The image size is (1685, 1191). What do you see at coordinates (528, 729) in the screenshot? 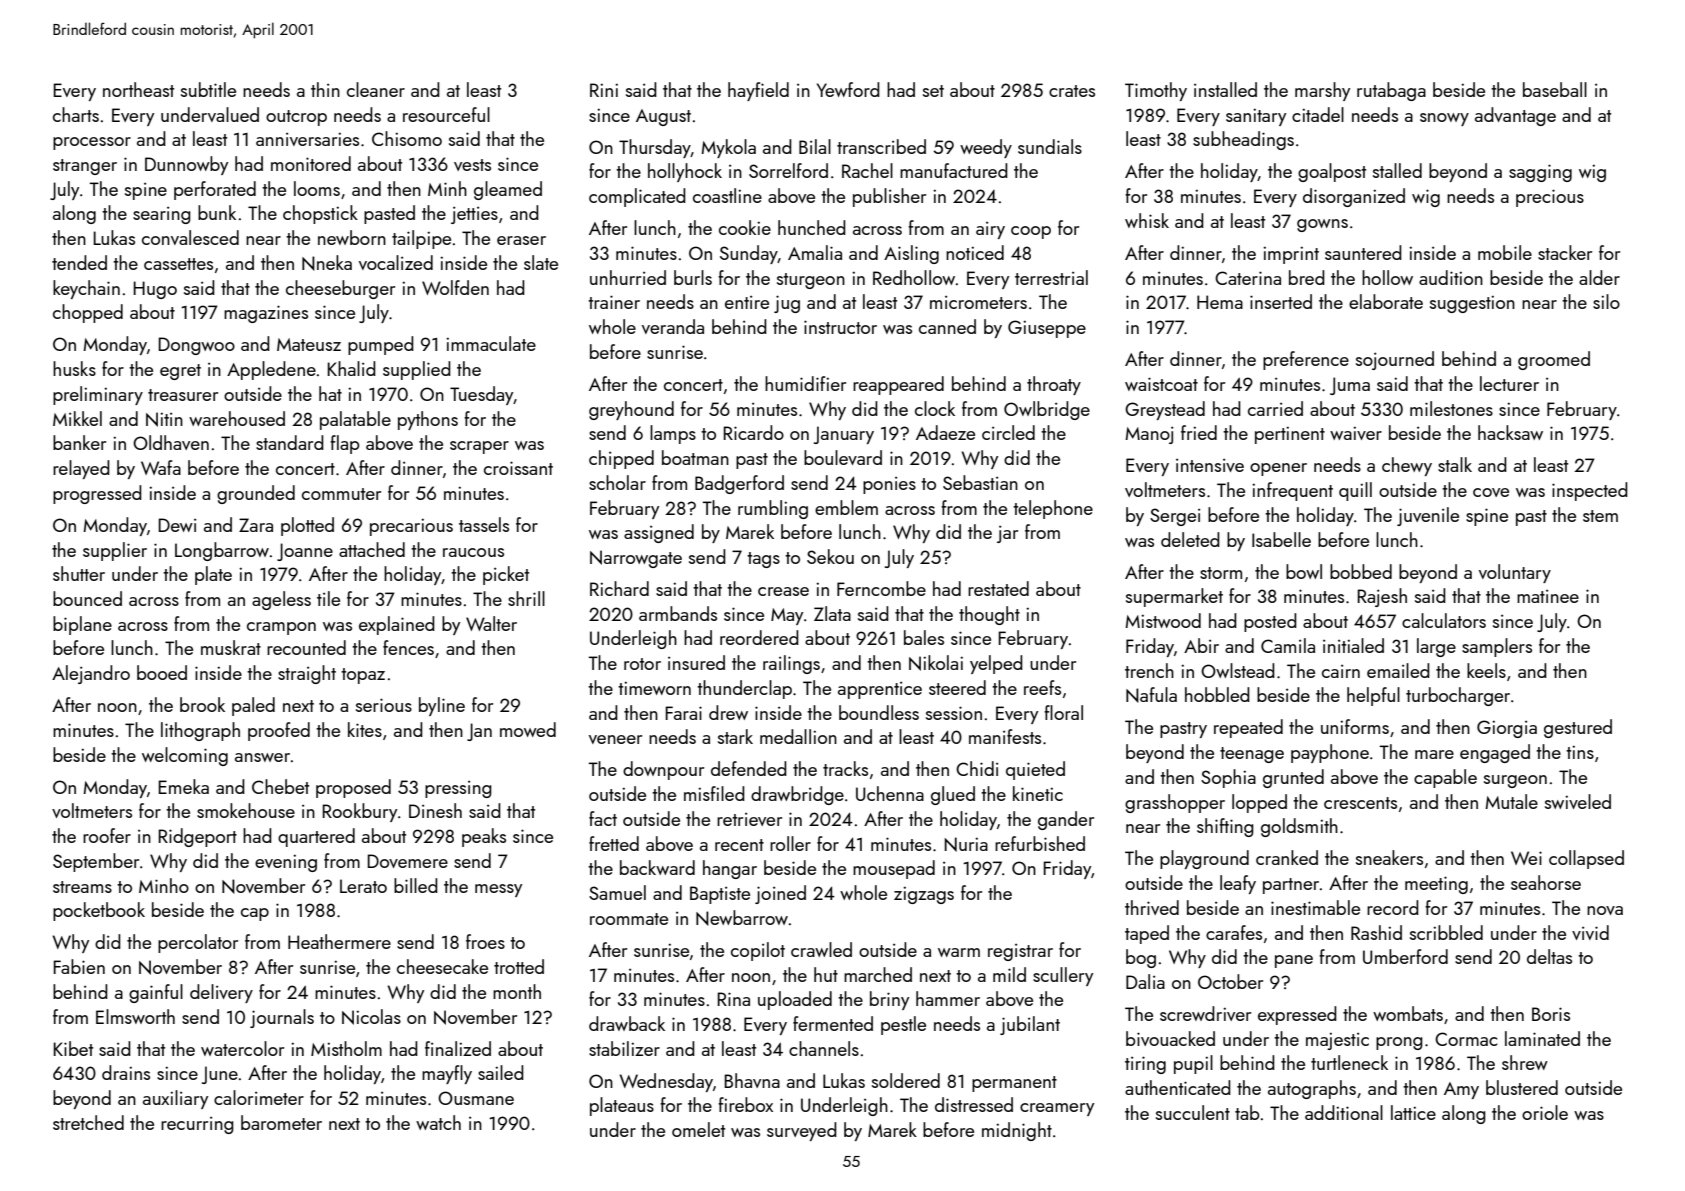
I see `mowed` at bounding box center [528, 729].
